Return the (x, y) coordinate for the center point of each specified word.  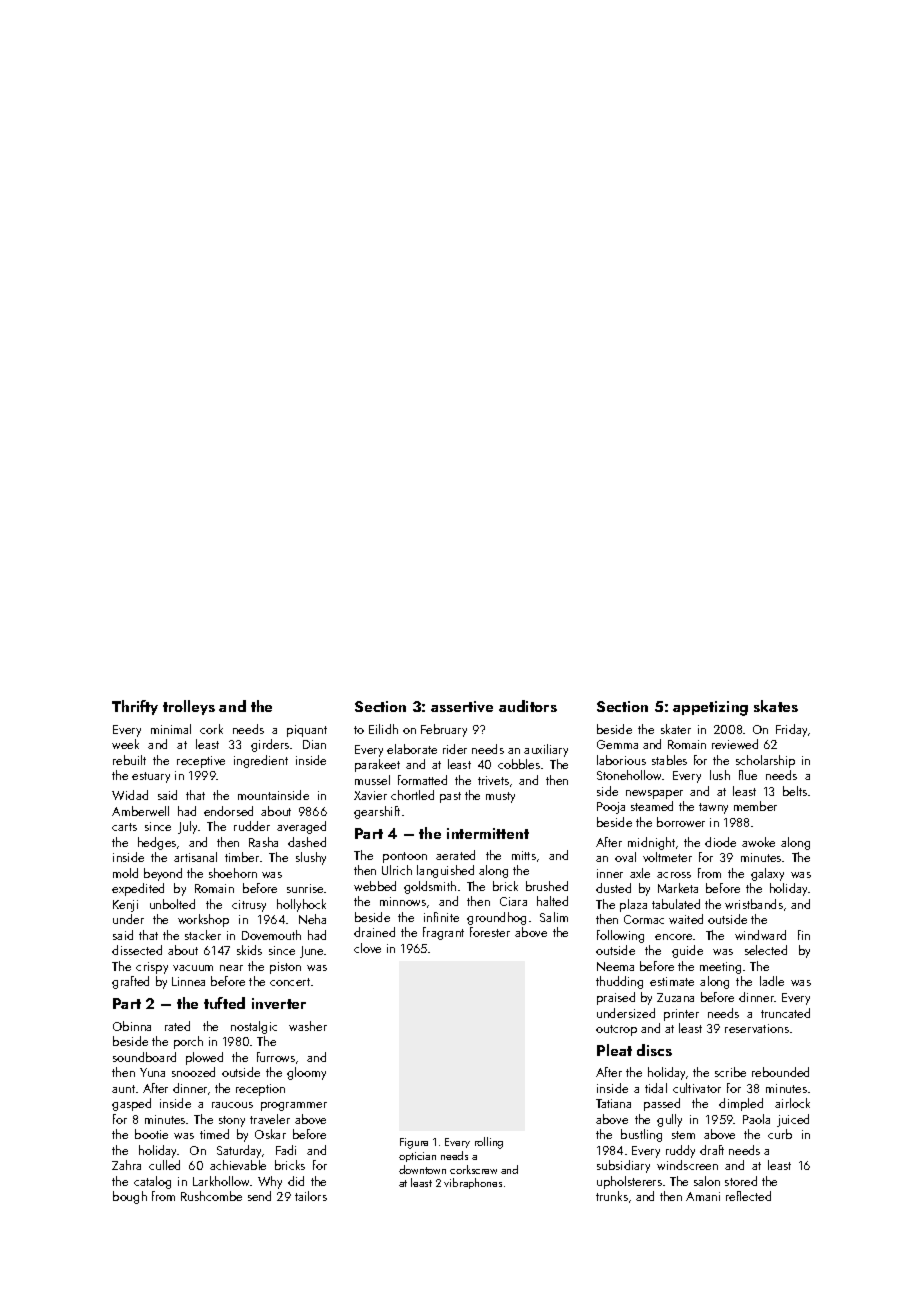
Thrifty (135, 707)
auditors (528, 706)
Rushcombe (211, 1196)
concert (290, 982)
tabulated (676, 904)
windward (760, 935)
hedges (157, 843)
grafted (130, 982)
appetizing (710, 708)
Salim (554, 917)
